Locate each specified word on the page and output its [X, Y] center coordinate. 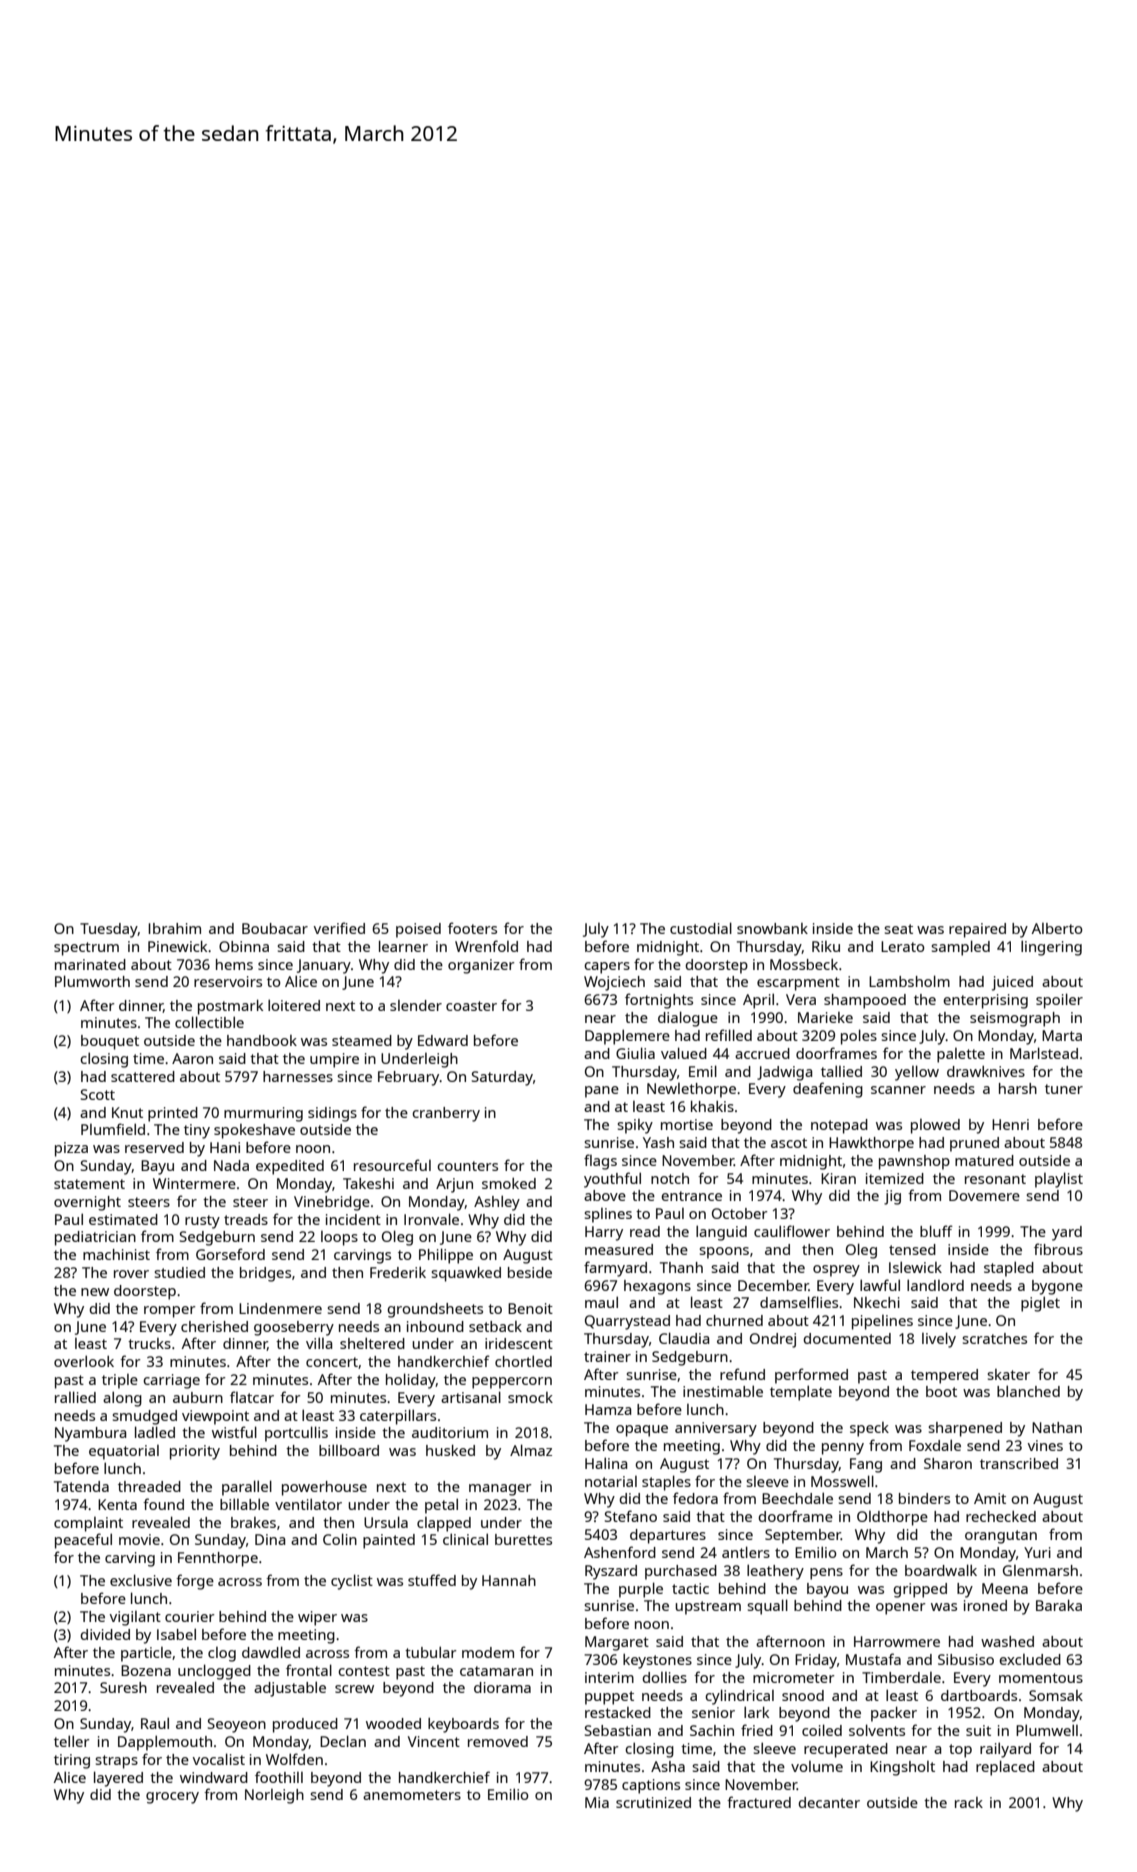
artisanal [471, 1397]
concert [332, 1362]
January [324, 966]
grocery [172, 1798]
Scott [98, 1094]
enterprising [985, 1001]
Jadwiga [784, 1073]
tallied [841, 1071]
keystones [657, 1661]
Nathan [1057, 1427]
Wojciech [614, 983]
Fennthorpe [218, 1559]
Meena [1005, 1588]
